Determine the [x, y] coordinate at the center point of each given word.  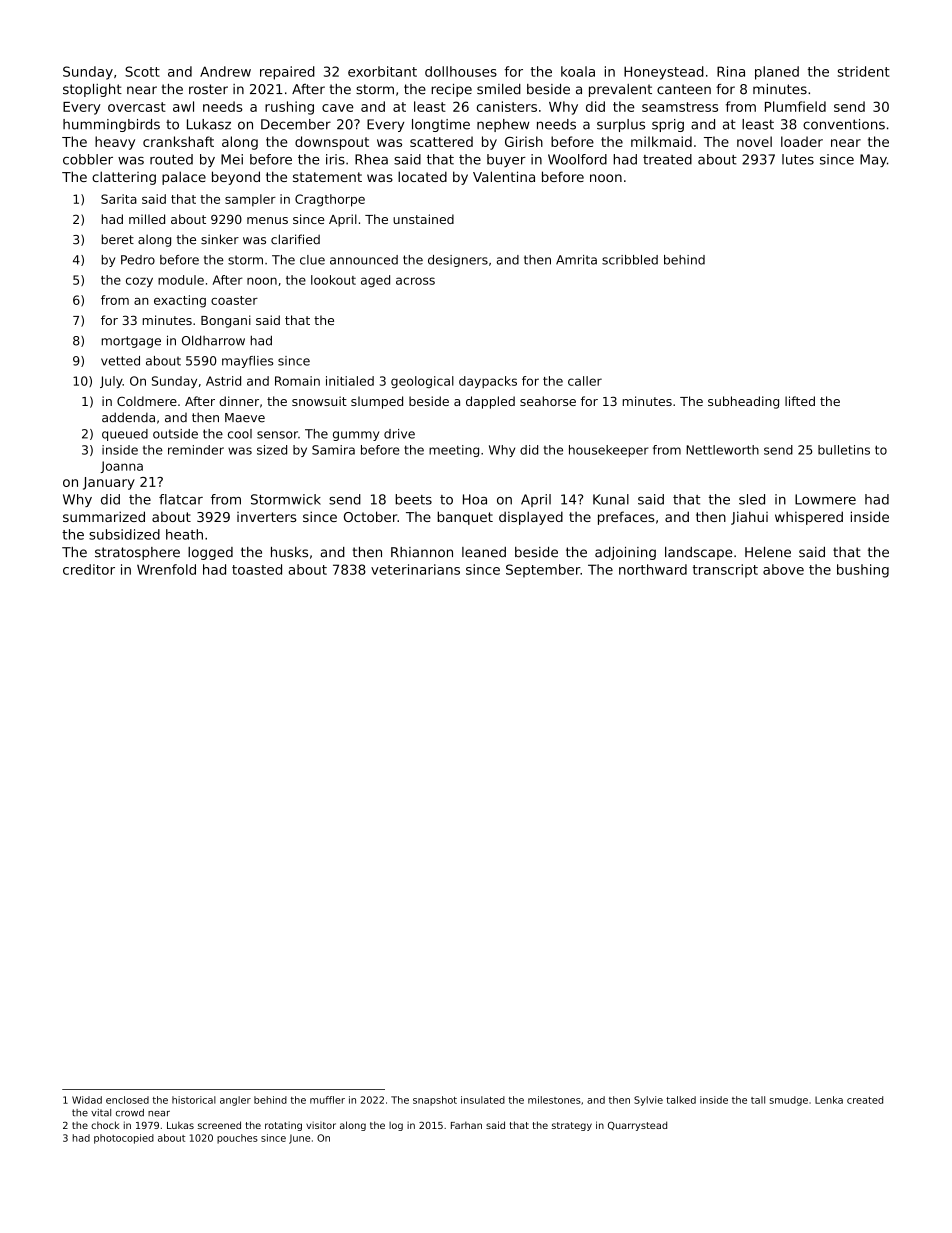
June [299, 1139]
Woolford [577, 159]
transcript [725, 571]
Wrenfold [166, 569]
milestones [554, 1100]
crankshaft [178, 141]
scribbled [630, 260]
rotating [283, 1126]
